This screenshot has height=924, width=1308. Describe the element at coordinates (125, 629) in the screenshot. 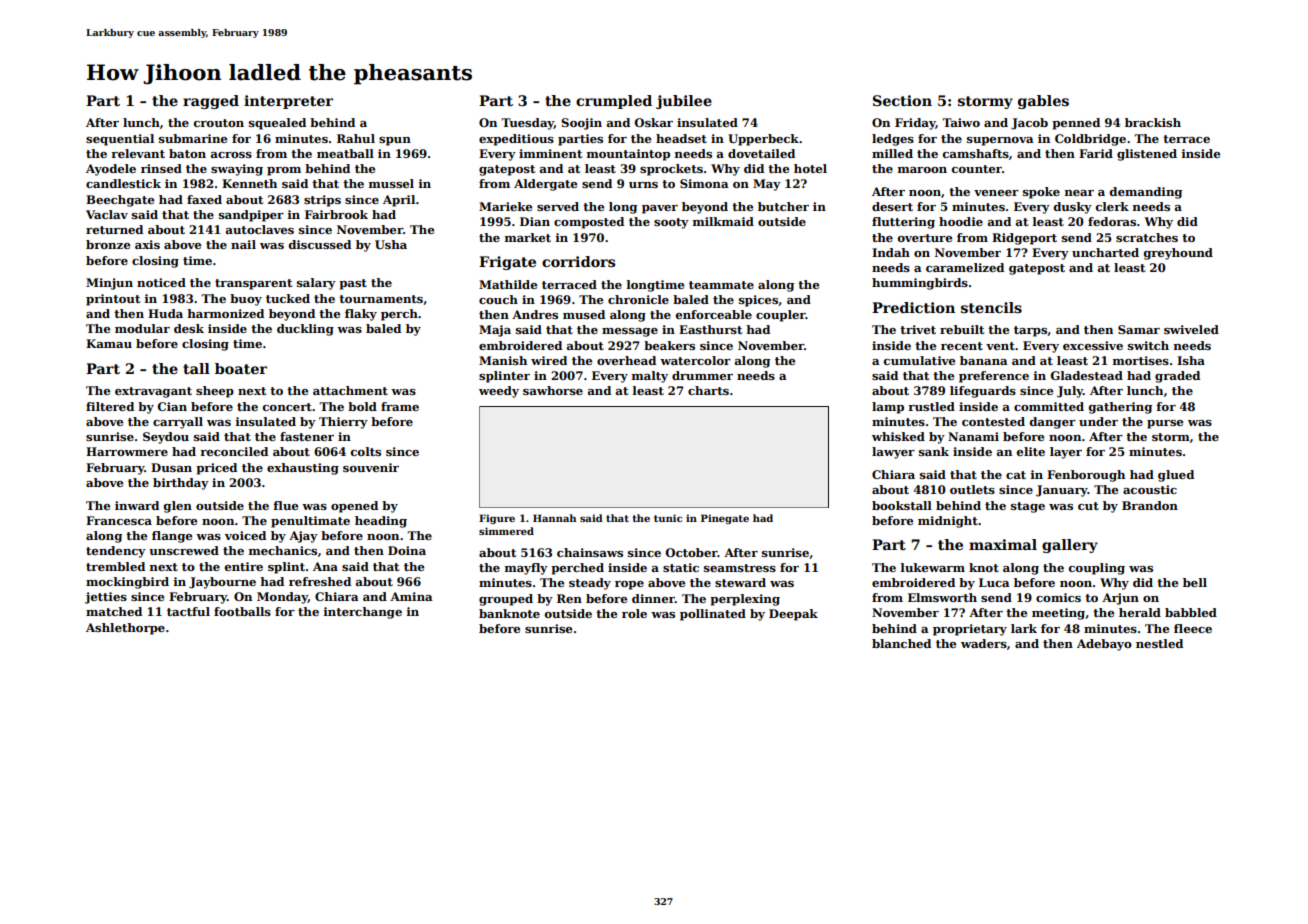

I see `Ashlethorpe` at that location.
